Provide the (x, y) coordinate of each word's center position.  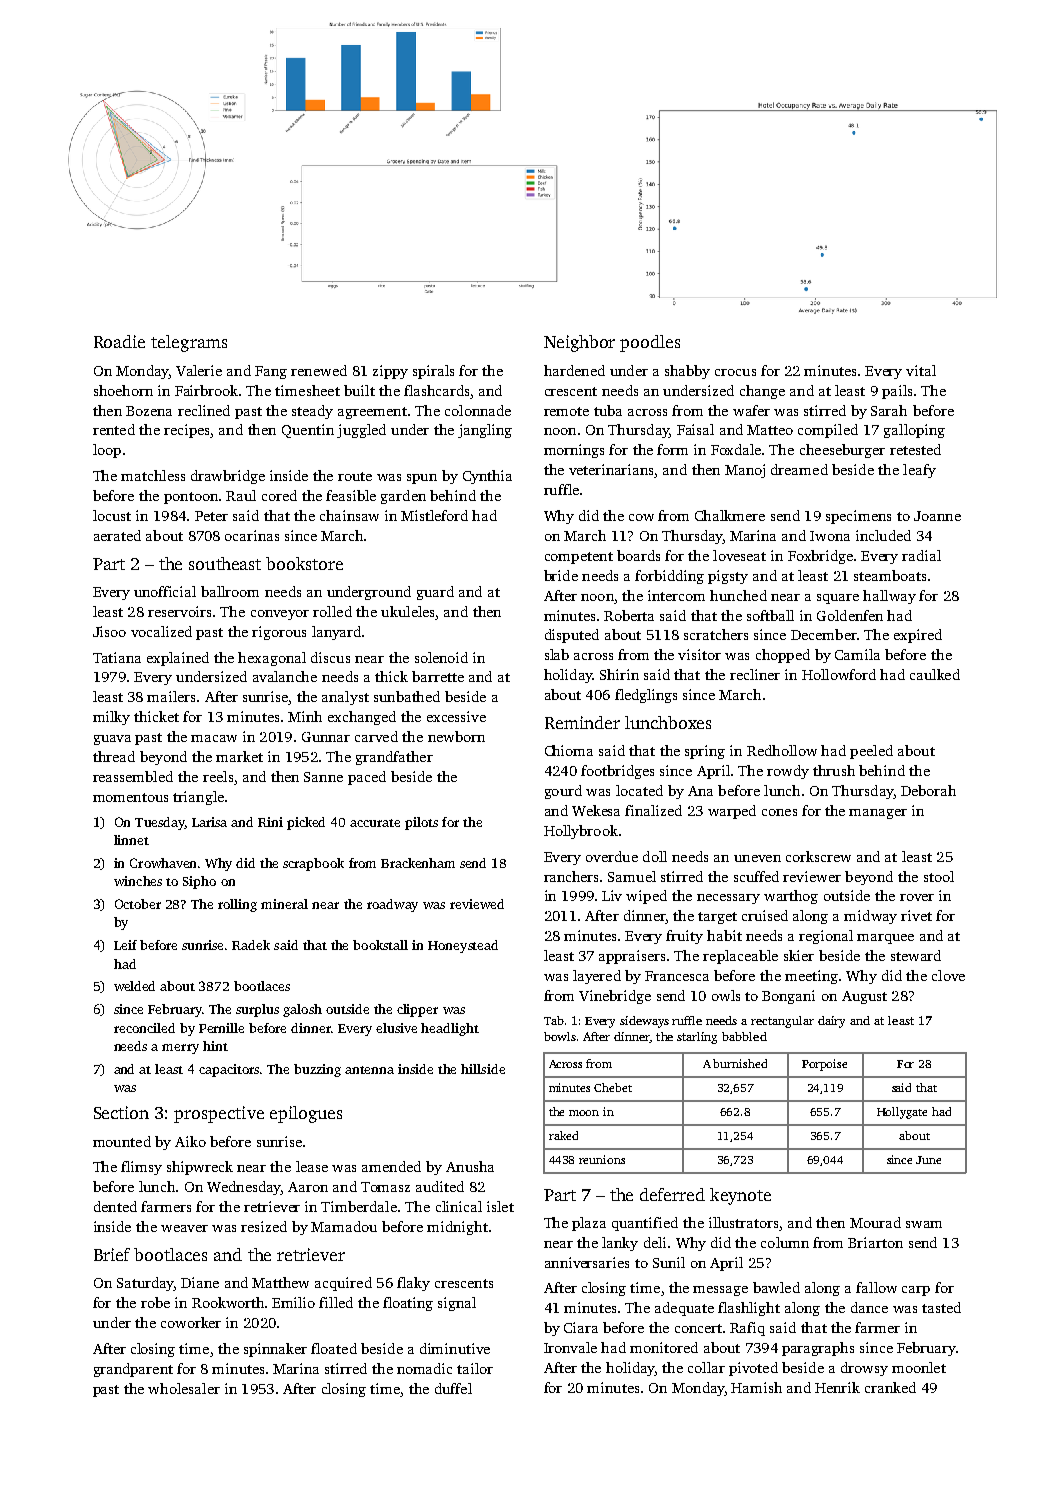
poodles (650, 343)
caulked (935, 674)
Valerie (199, 370)
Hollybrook (581, 832)
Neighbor (579, 343)
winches (138, 881)
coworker (191, 1322)
